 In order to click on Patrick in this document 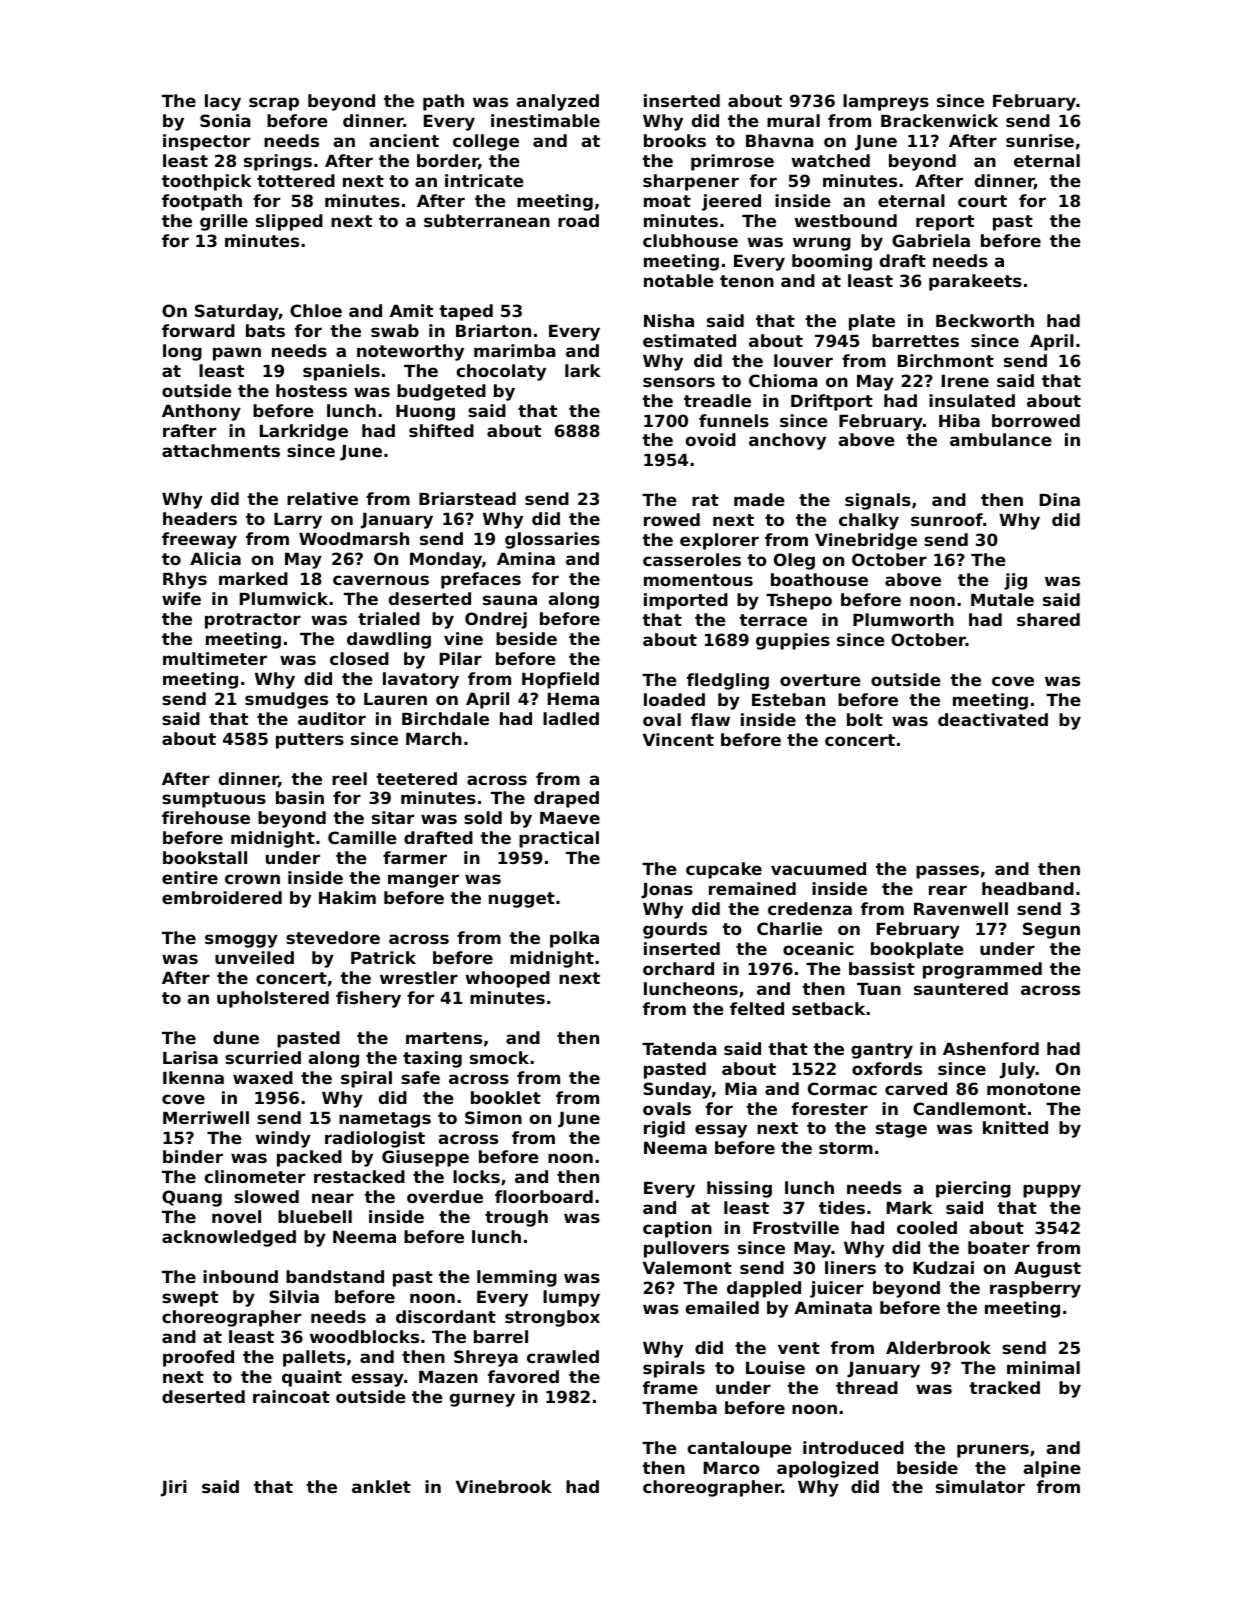, I will do `click(383, 957)`.
